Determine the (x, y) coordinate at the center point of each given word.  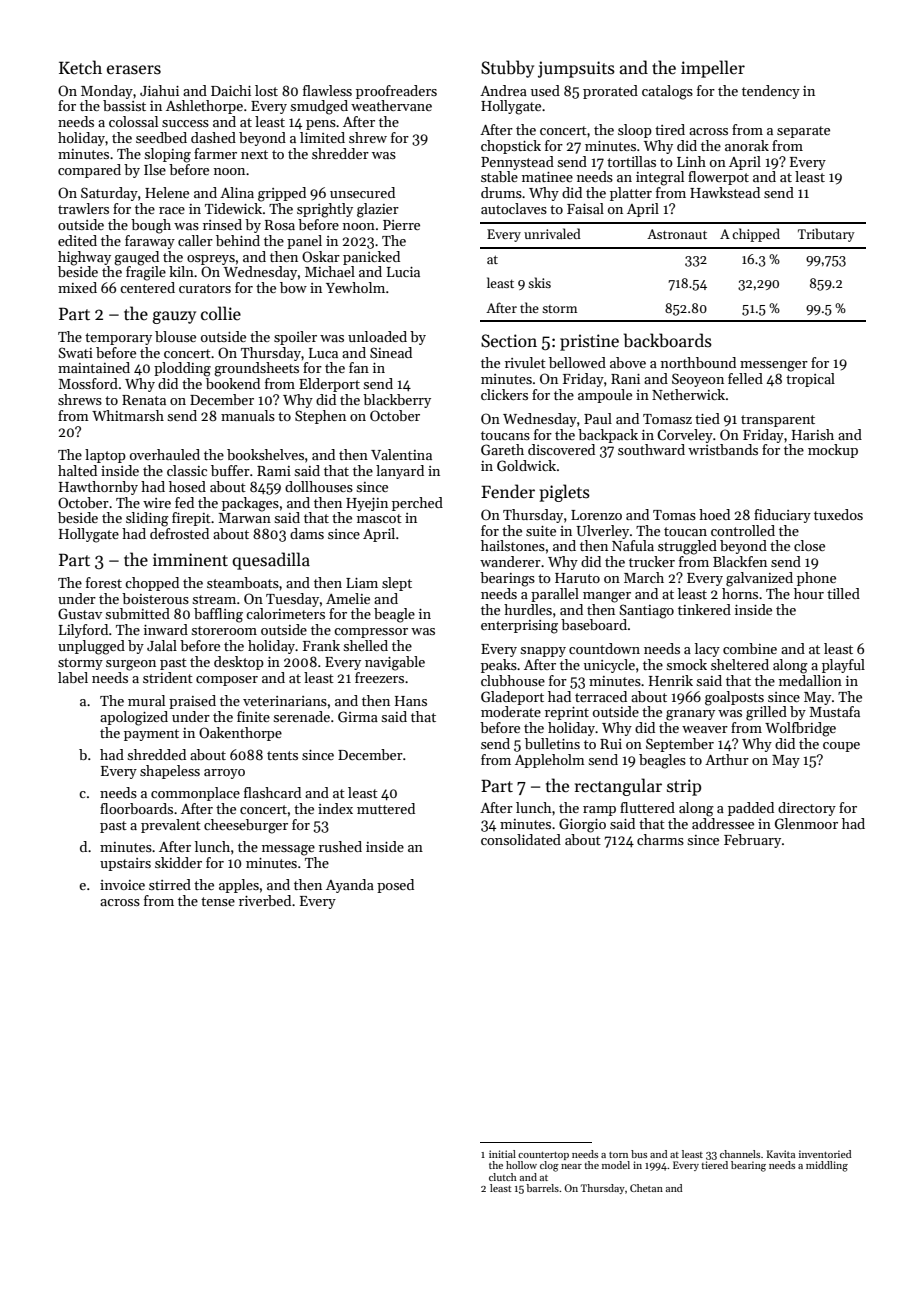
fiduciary (782, 516)
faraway (150, 242)
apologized (134, 718)
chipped (756, 235)
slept (397, 584)
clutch (503, 1177)
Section (509, 341)
